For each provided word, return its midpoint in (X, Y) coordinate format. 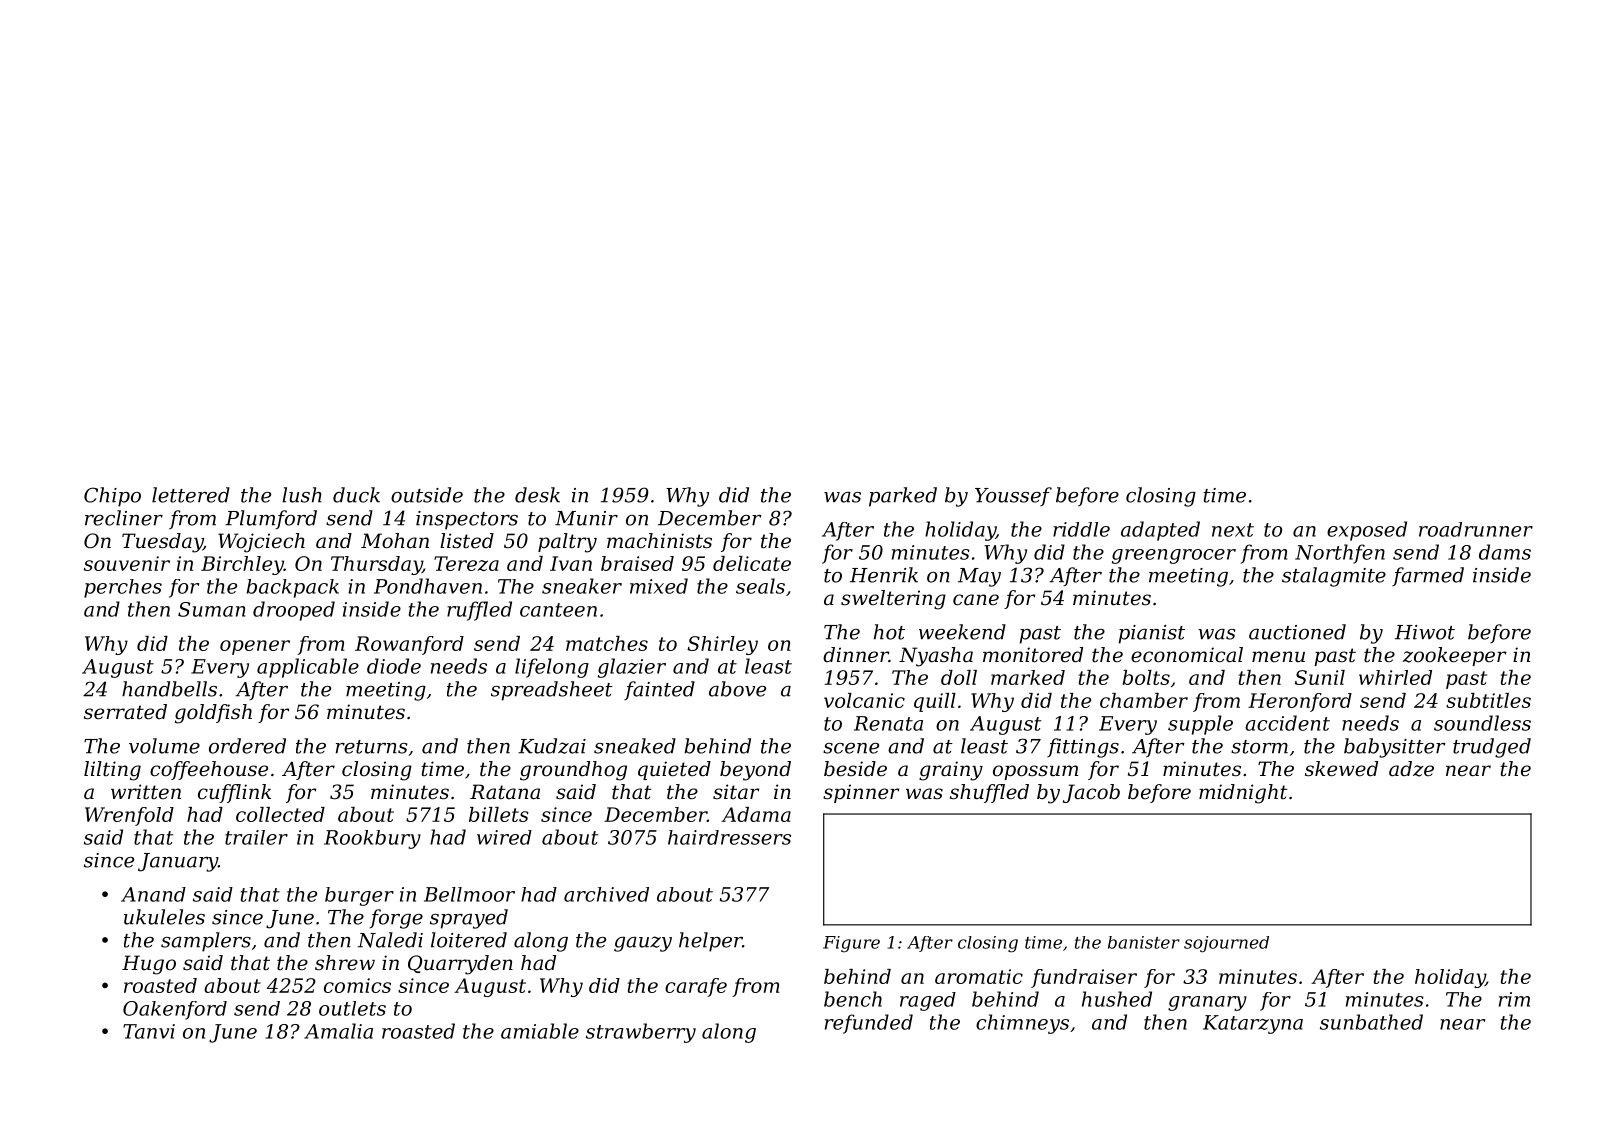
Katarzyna (1253, 1024)
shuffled (989, 793)
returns (371, 747)
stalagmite (1334, 577)
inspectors (467, 520)
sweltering (893, 600)
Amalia (338, 1031)
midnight (1243, 794)
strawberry (641, 1033)
